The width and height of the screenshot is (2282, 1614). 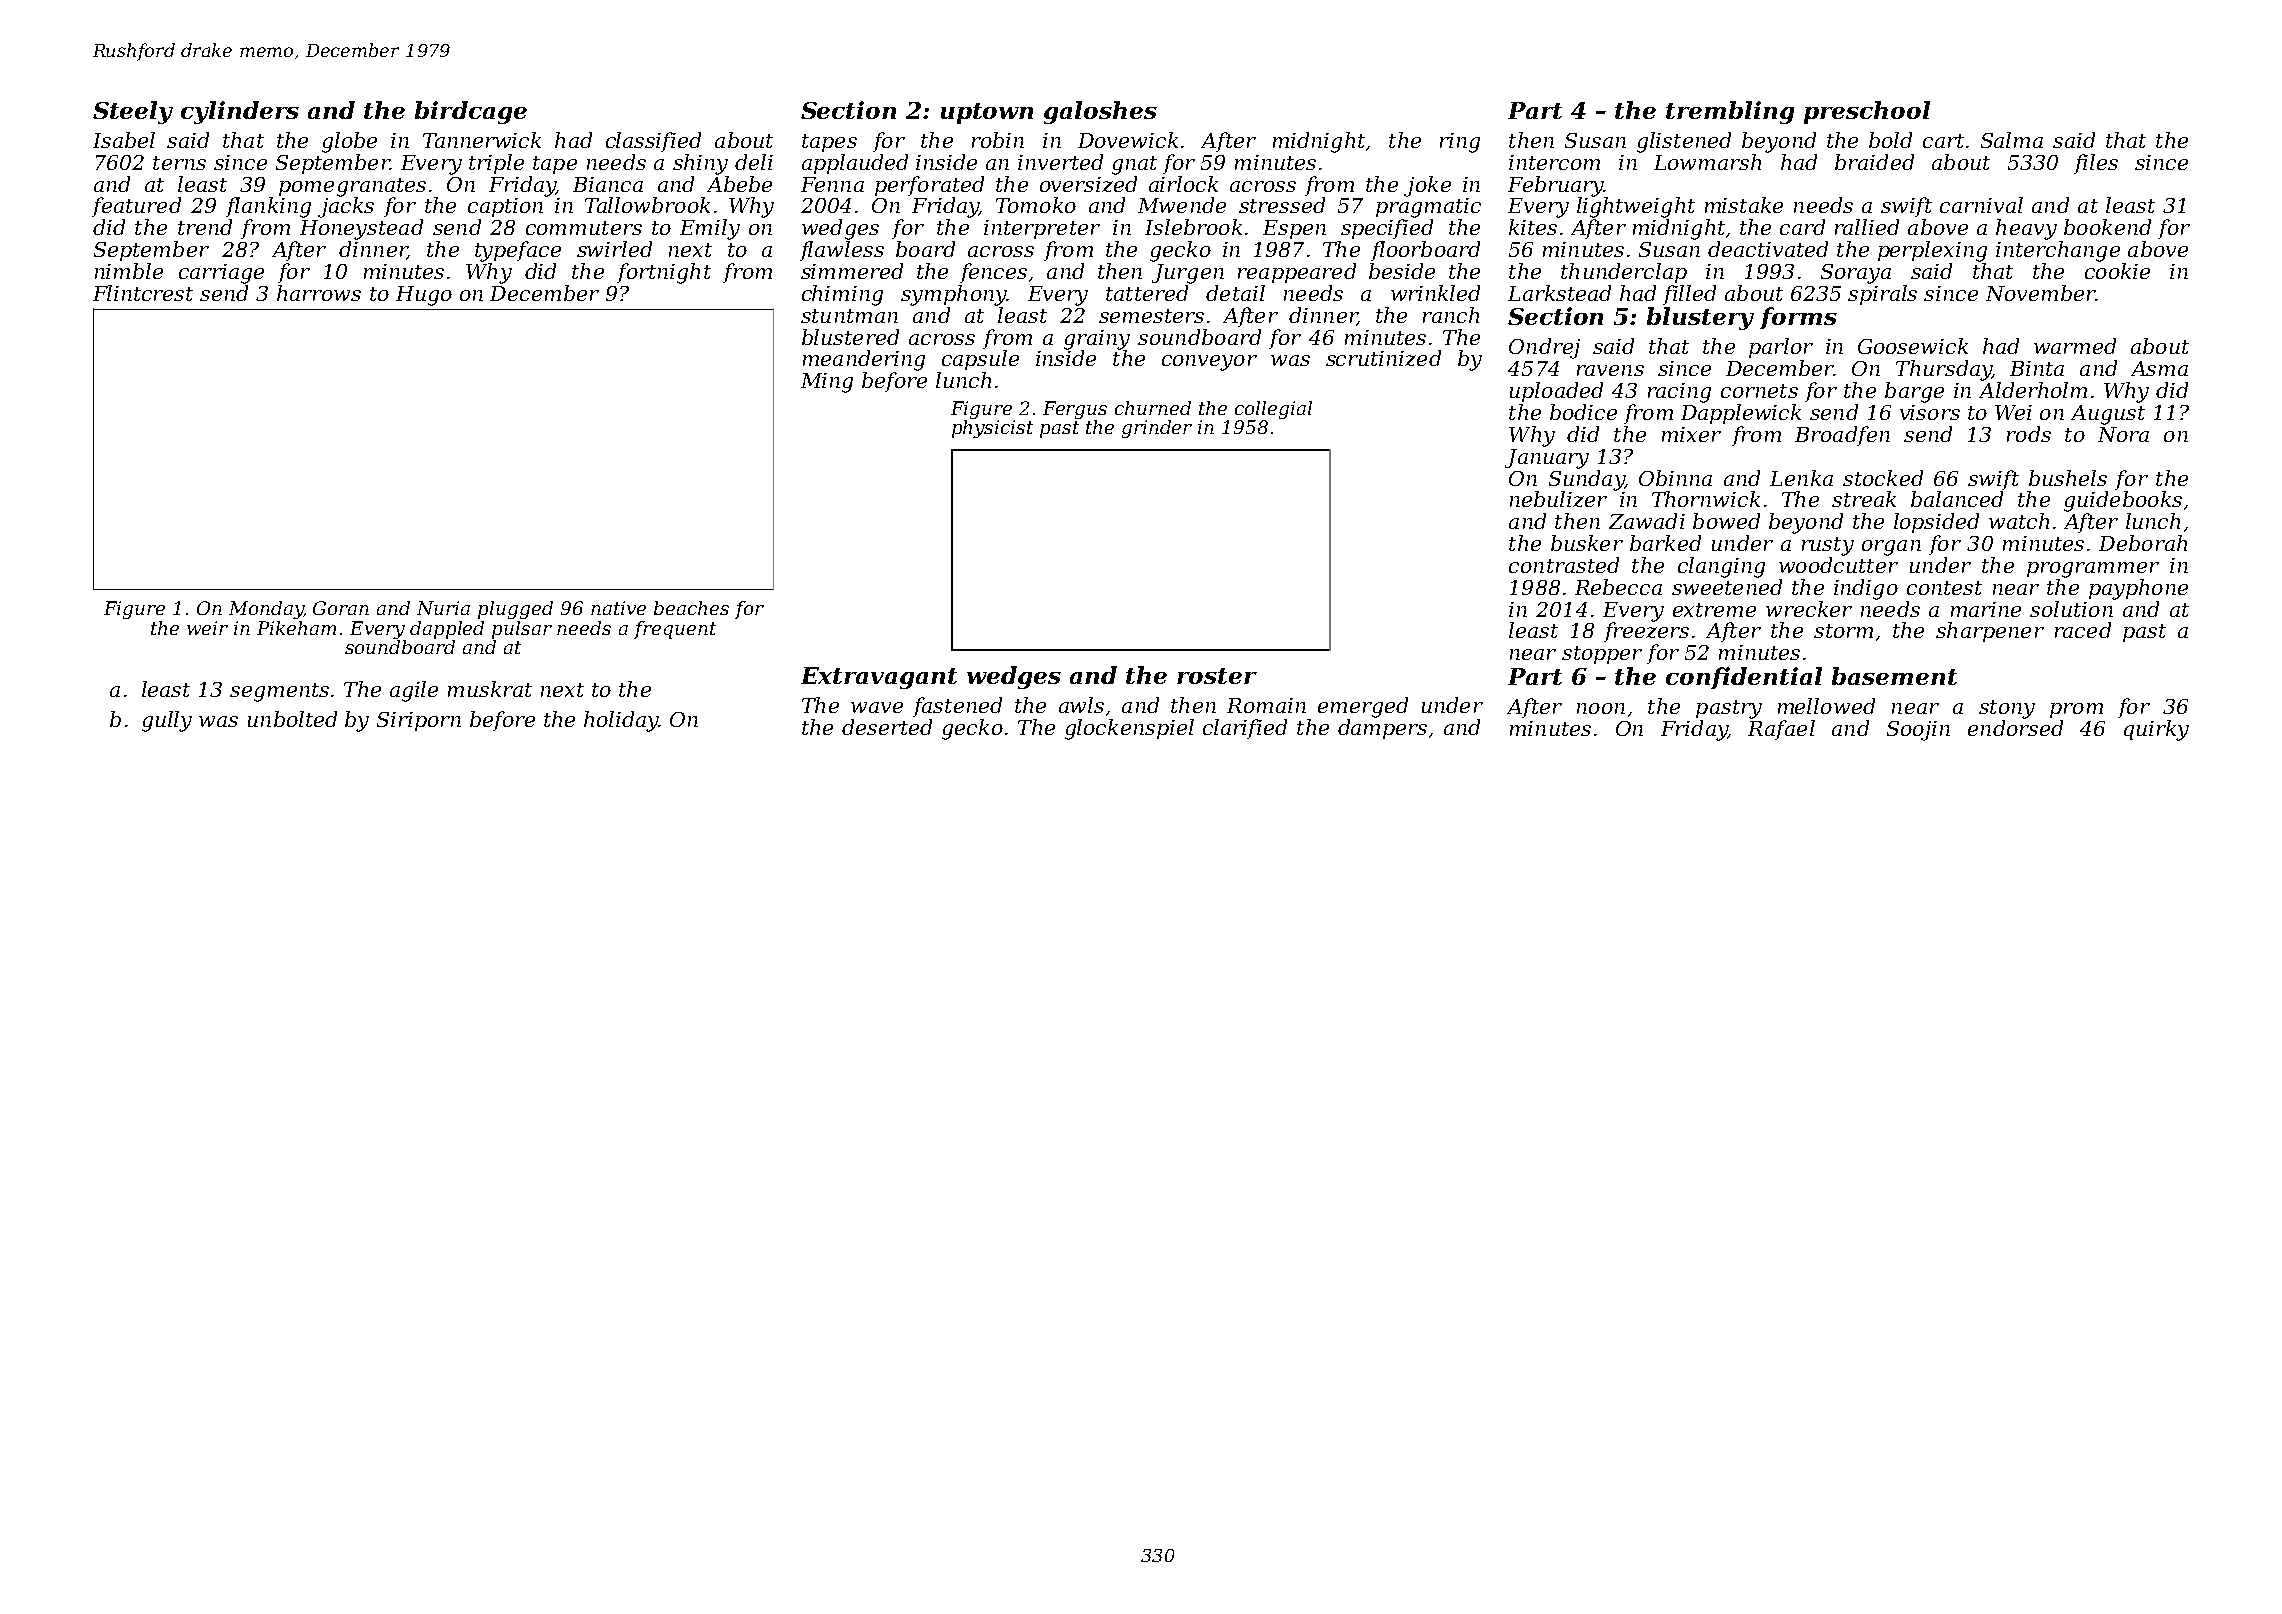 What do you see at coordinates (992, 429) in the screenshot?
I see `physicist` at bounding box center [992, 429].
